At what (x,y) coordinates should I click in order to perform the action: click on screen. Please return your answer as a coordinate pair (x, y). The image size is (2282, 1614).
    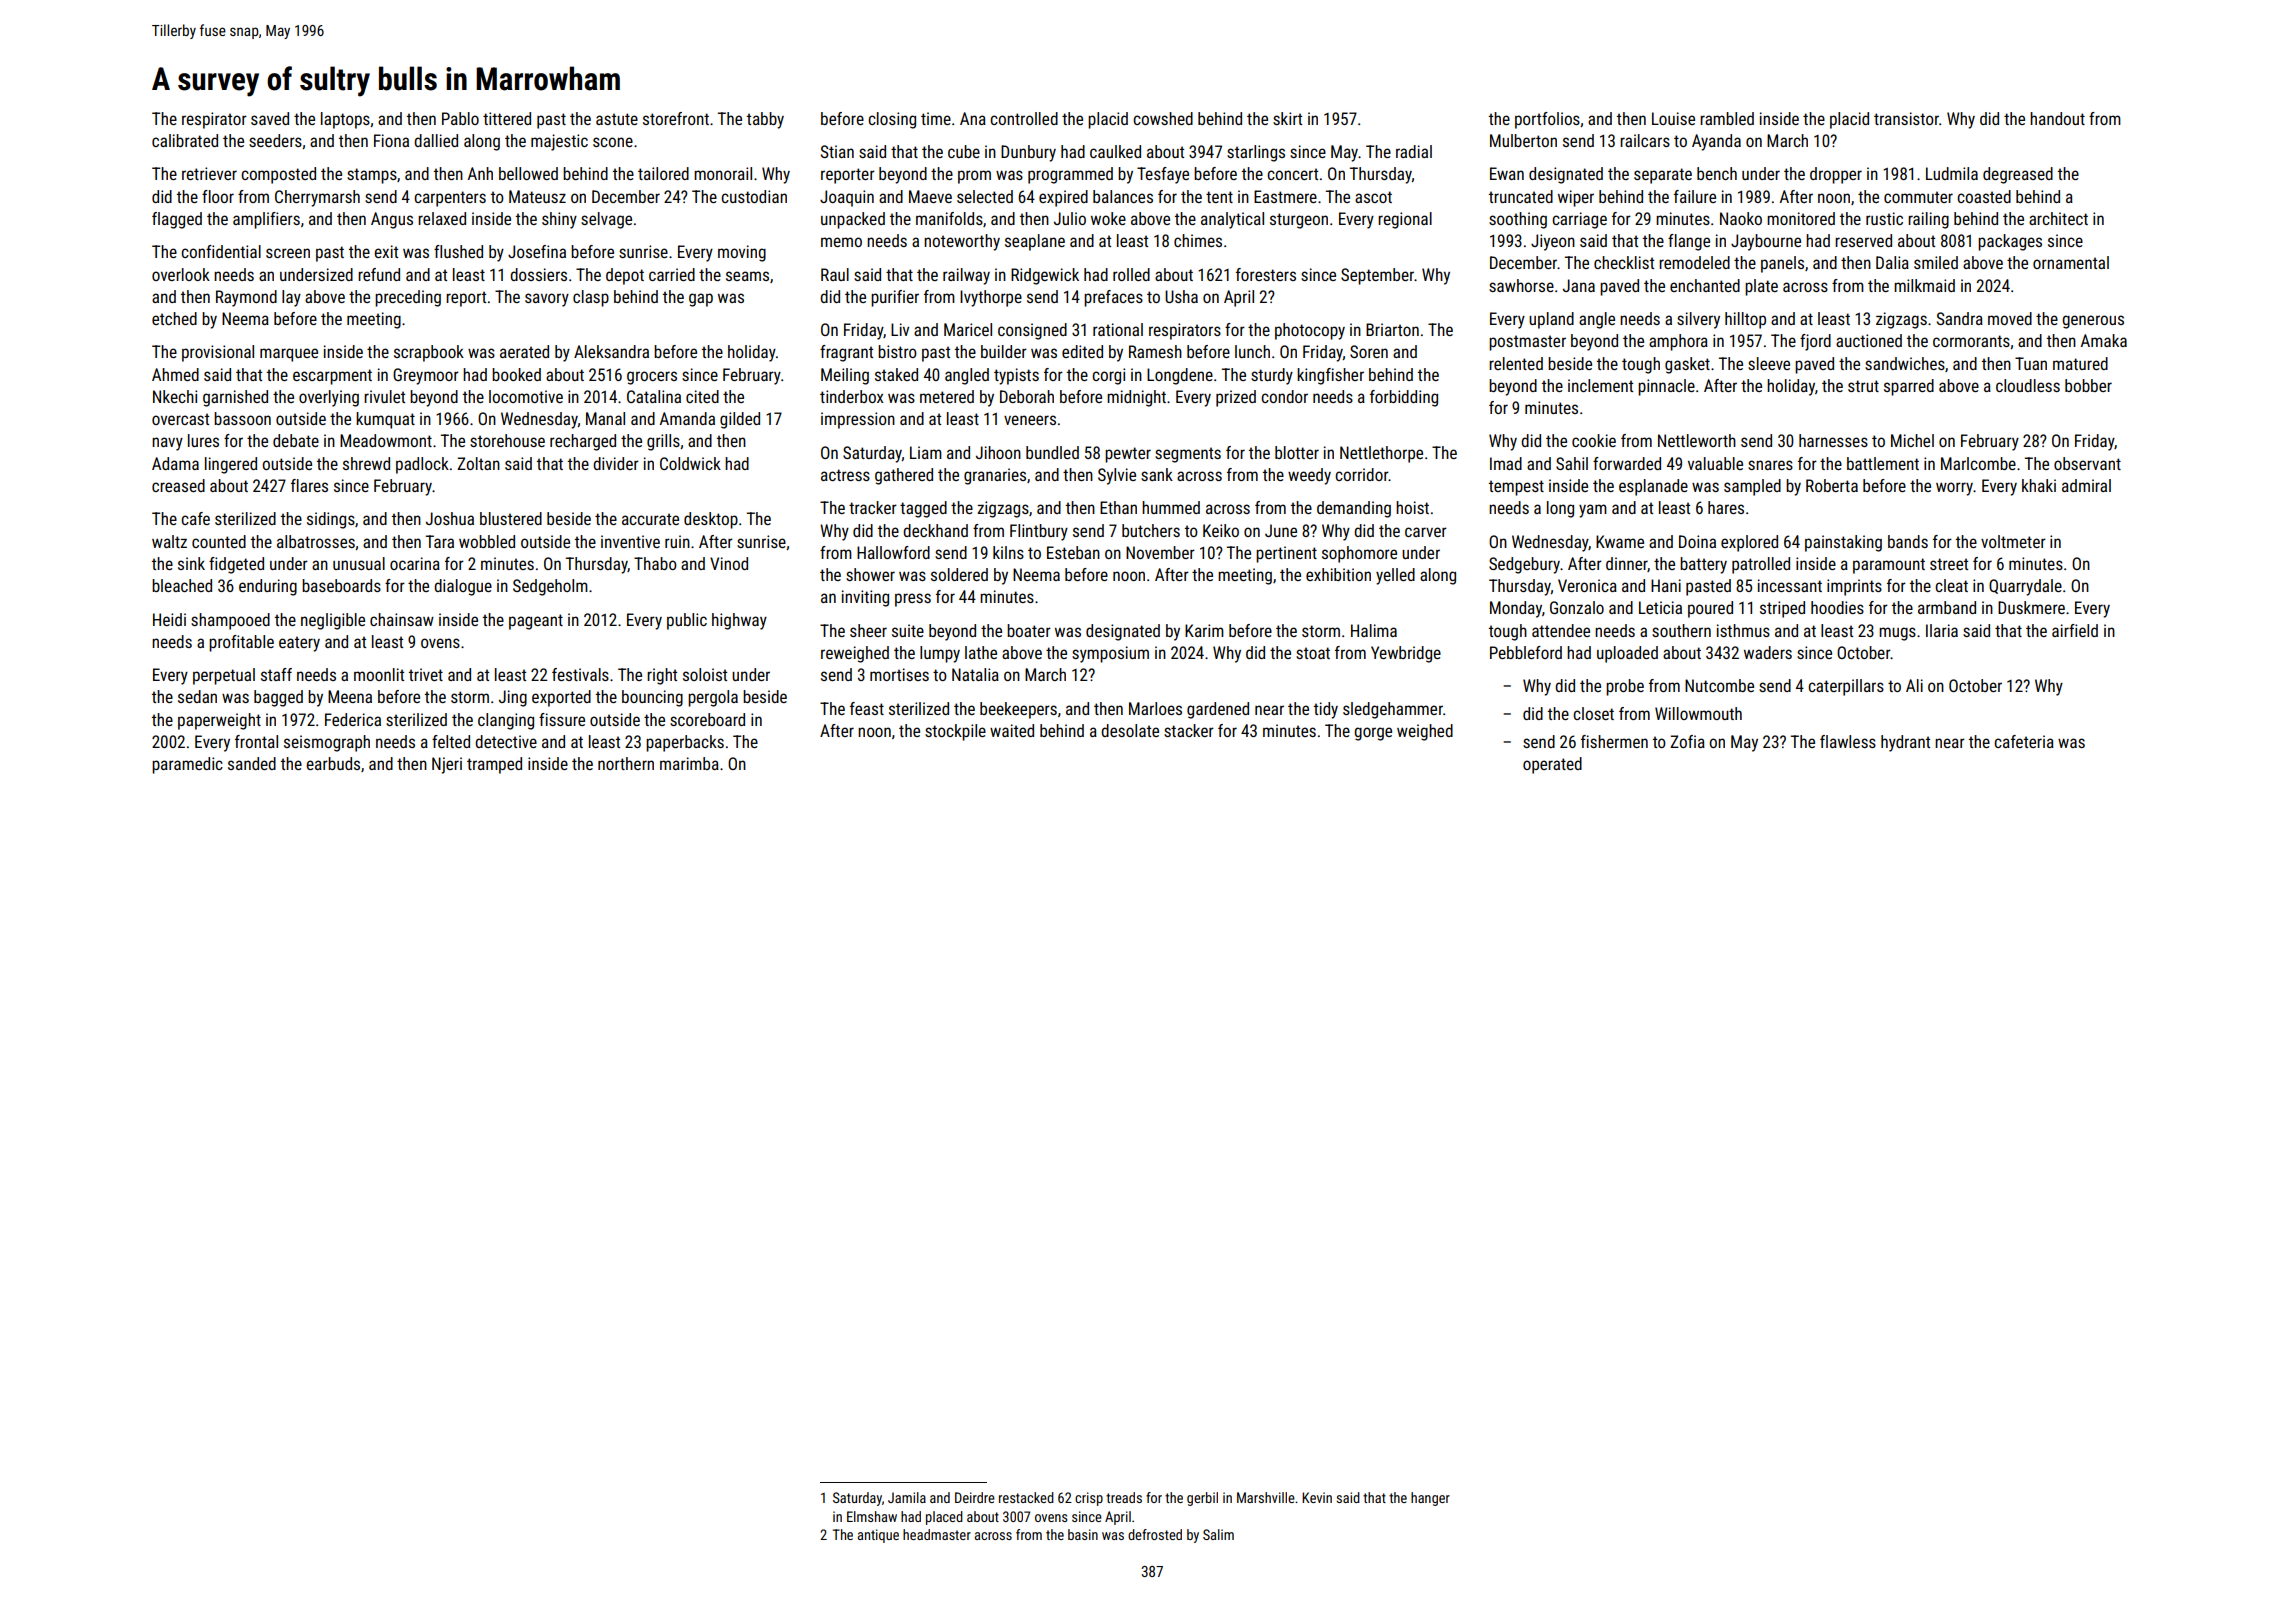
    Looking at the image, I should click on (288, 253).
